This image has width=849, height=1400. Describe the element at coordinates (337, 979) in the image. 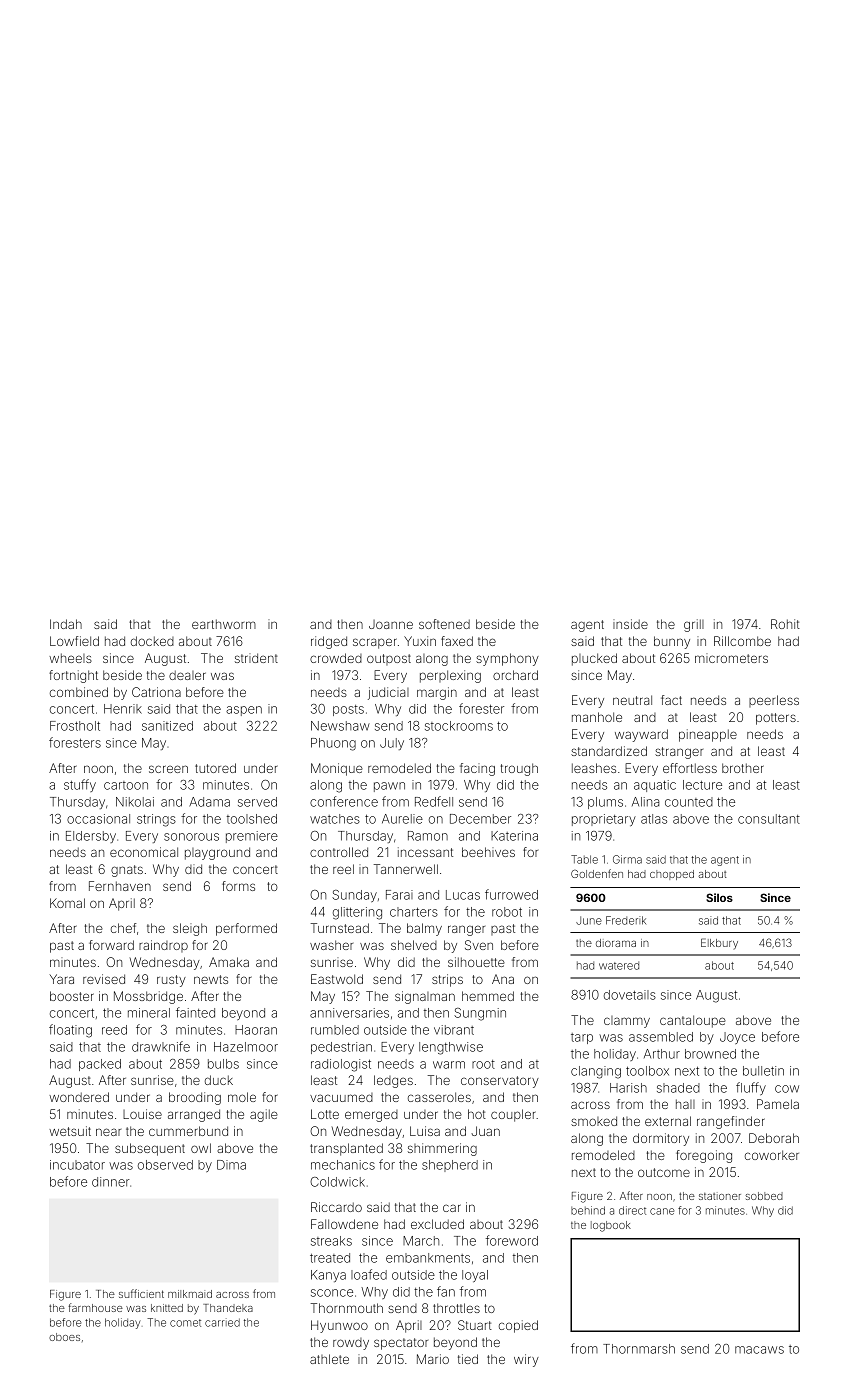

I see `Eastwold` at that location.
